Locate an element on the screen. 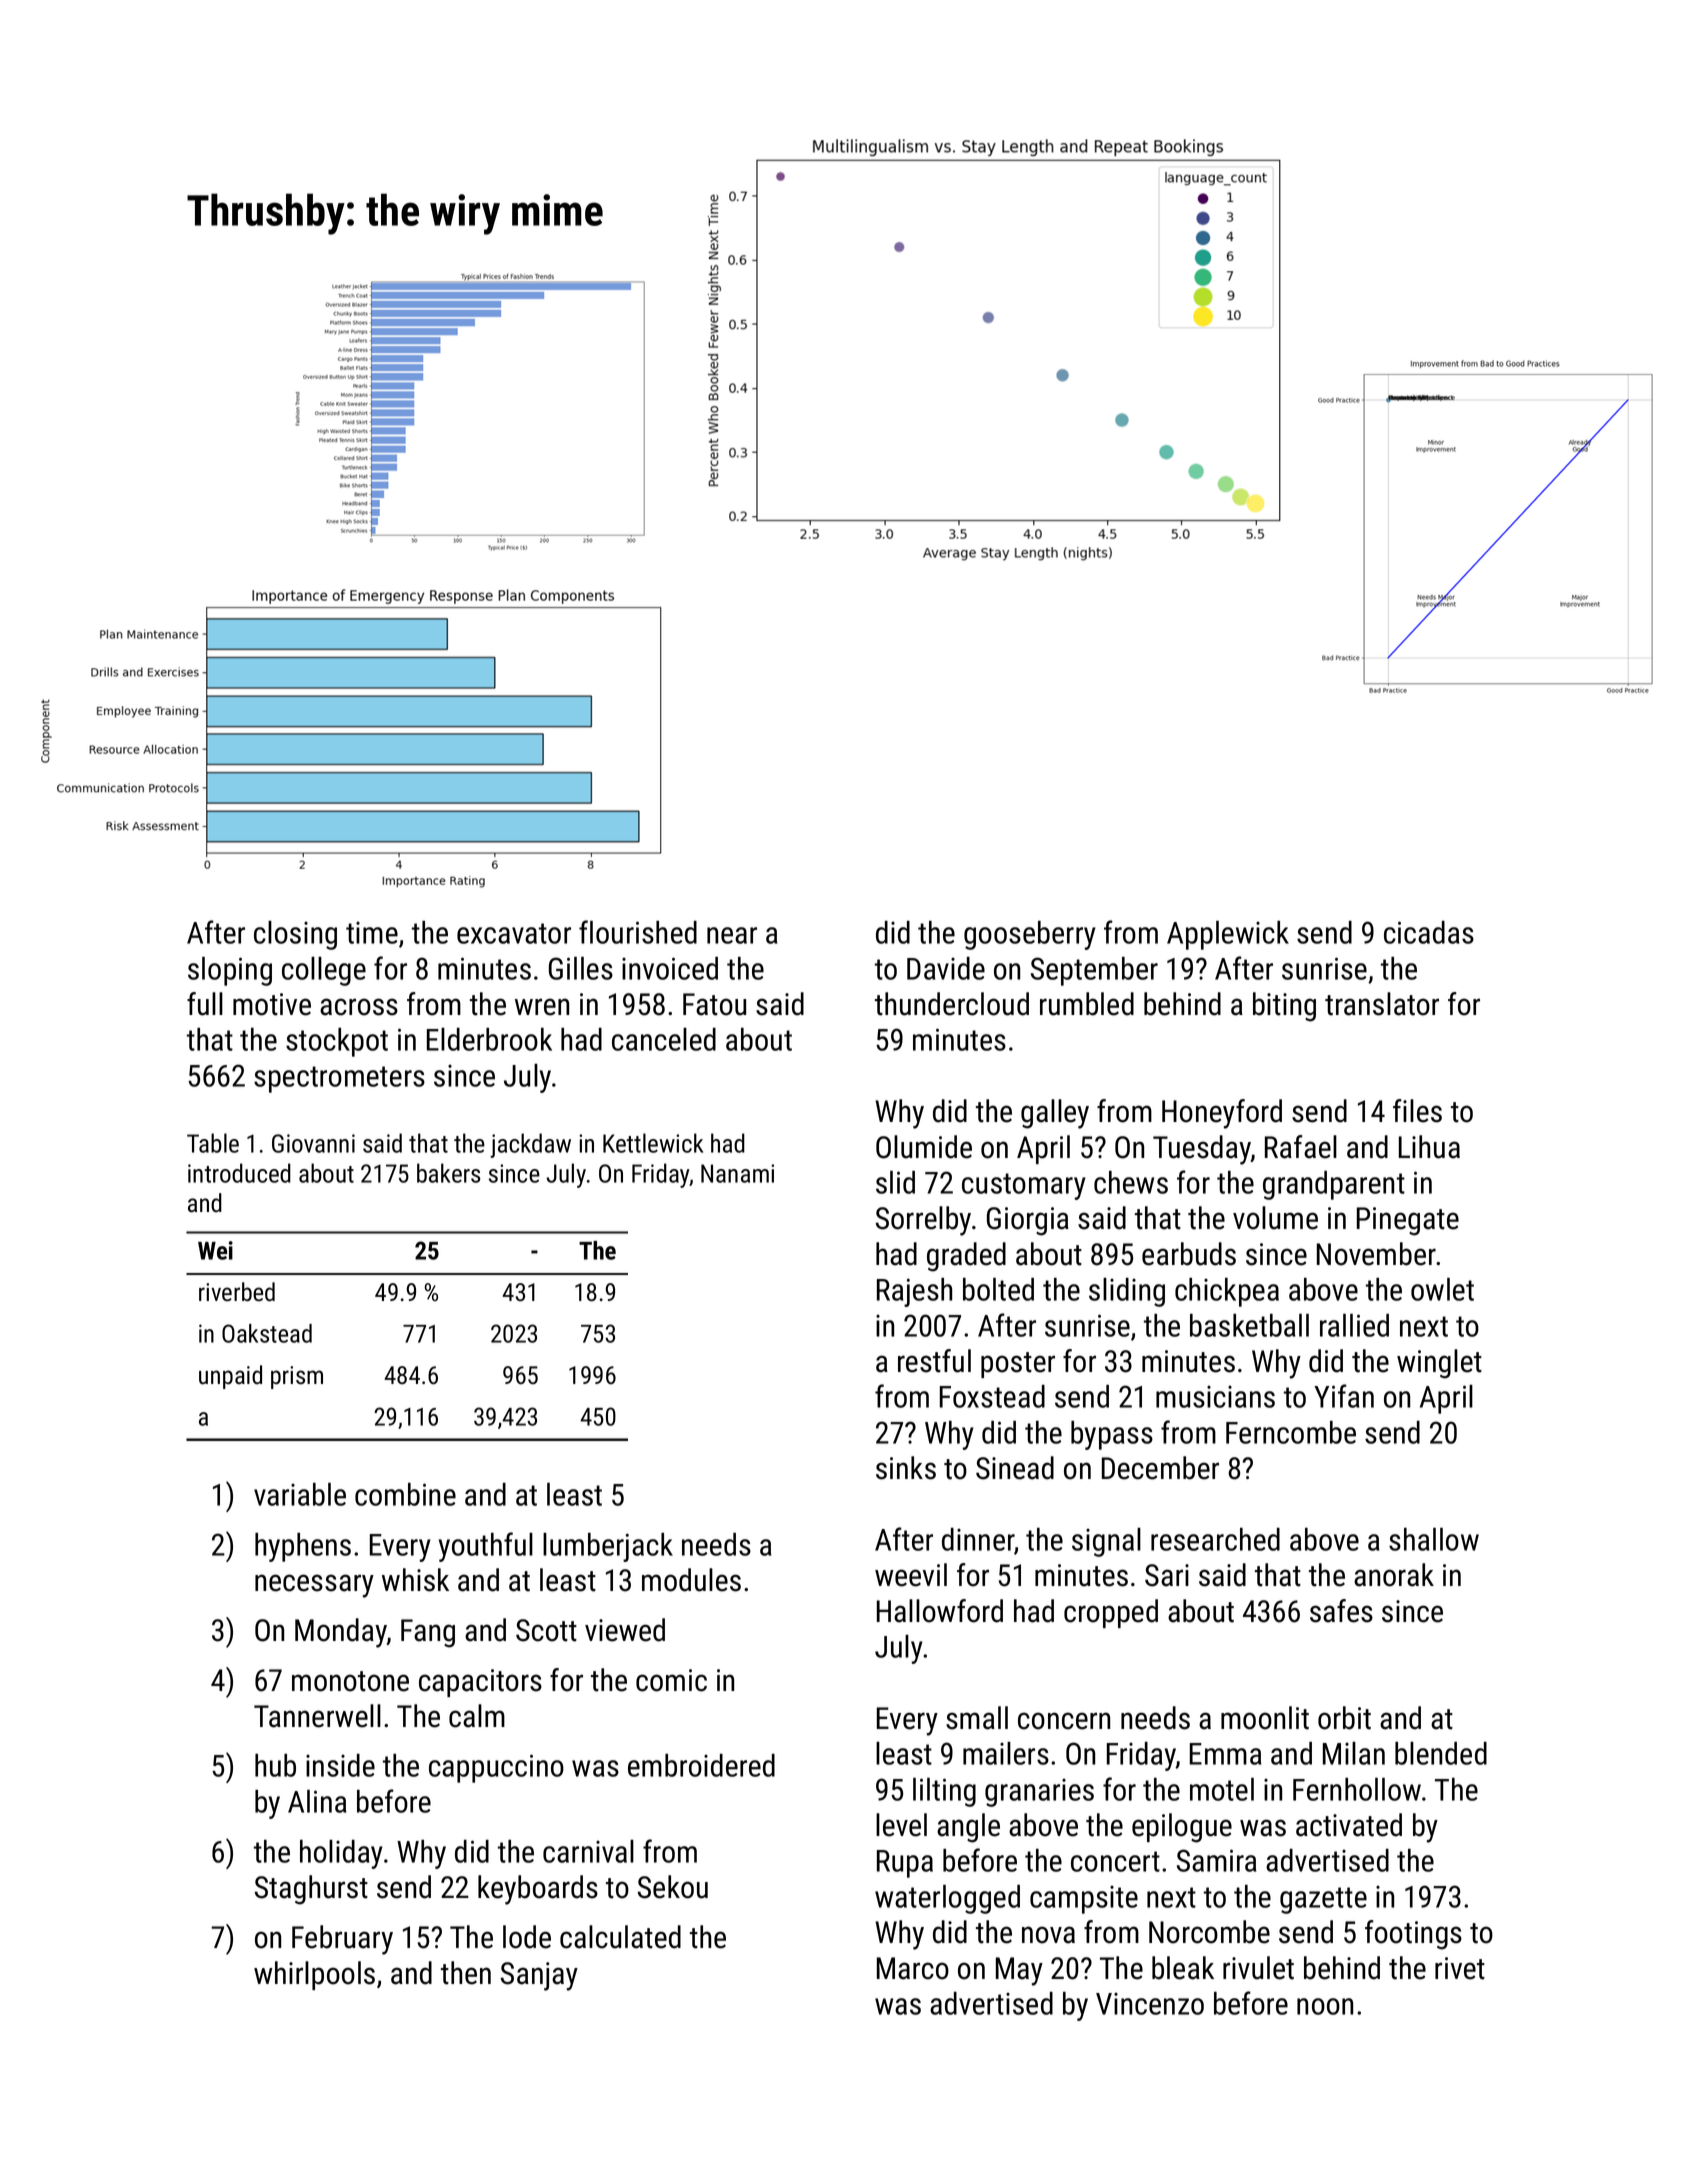 This screenshot has height=2178, width=1683. chews is located at coordinates (1131, 1182).
